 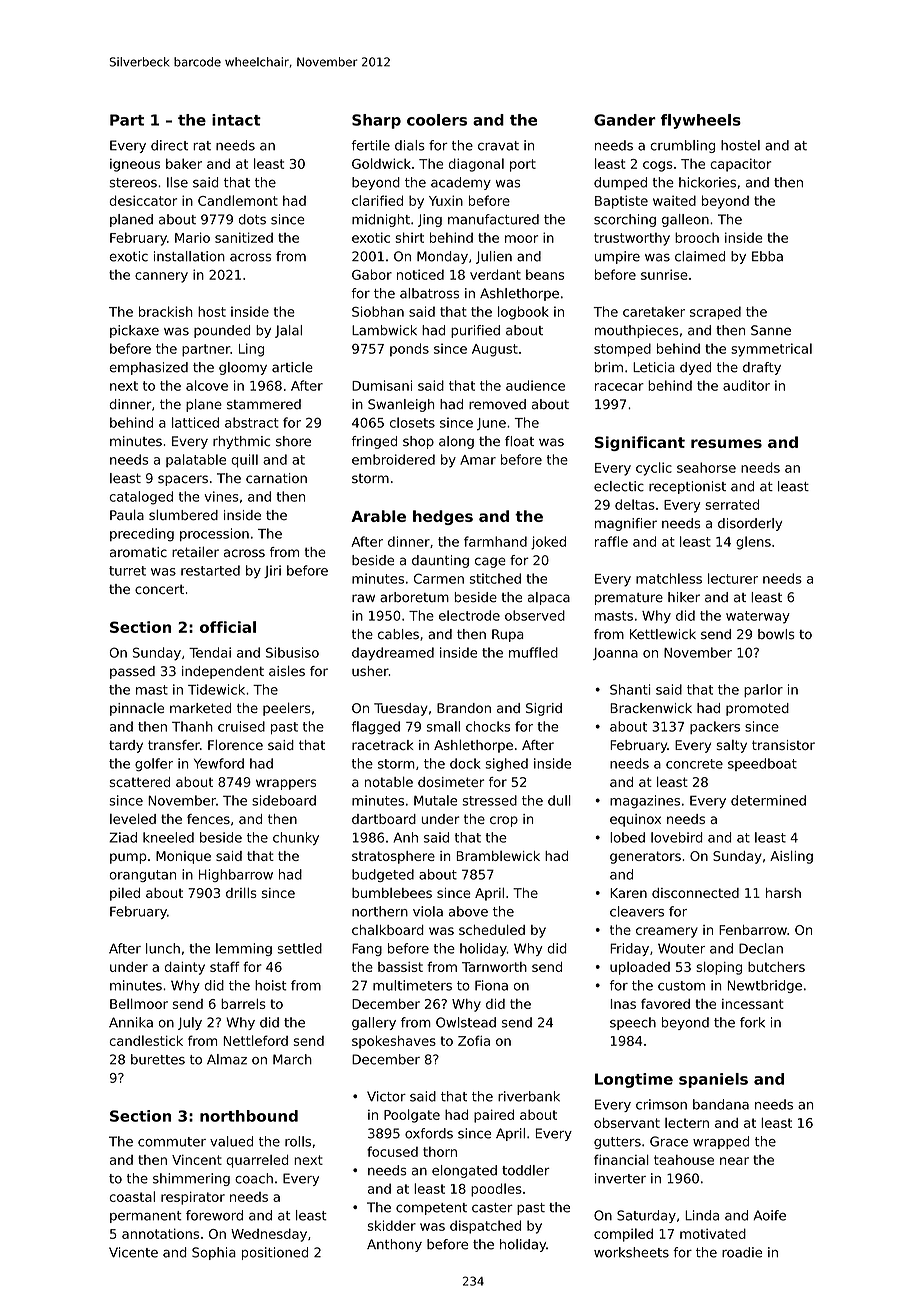 What do you see at coordinates (293, 441) in the page?
I see `shore` at bounding box center [293, 441].
